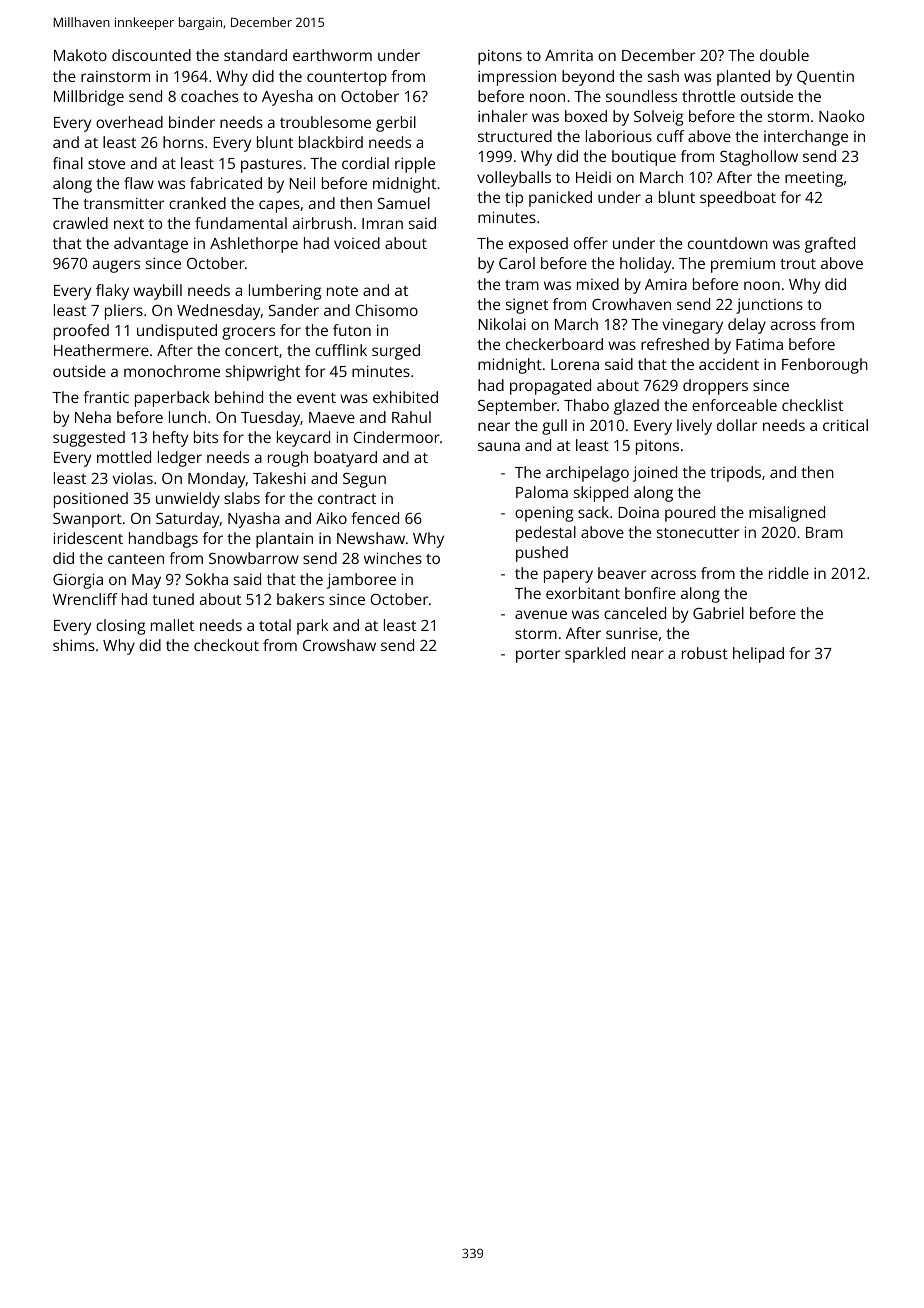 Image resolution: width=924 pixels, height=1308 pixels. I want to click on structured, so click(515, 136).
